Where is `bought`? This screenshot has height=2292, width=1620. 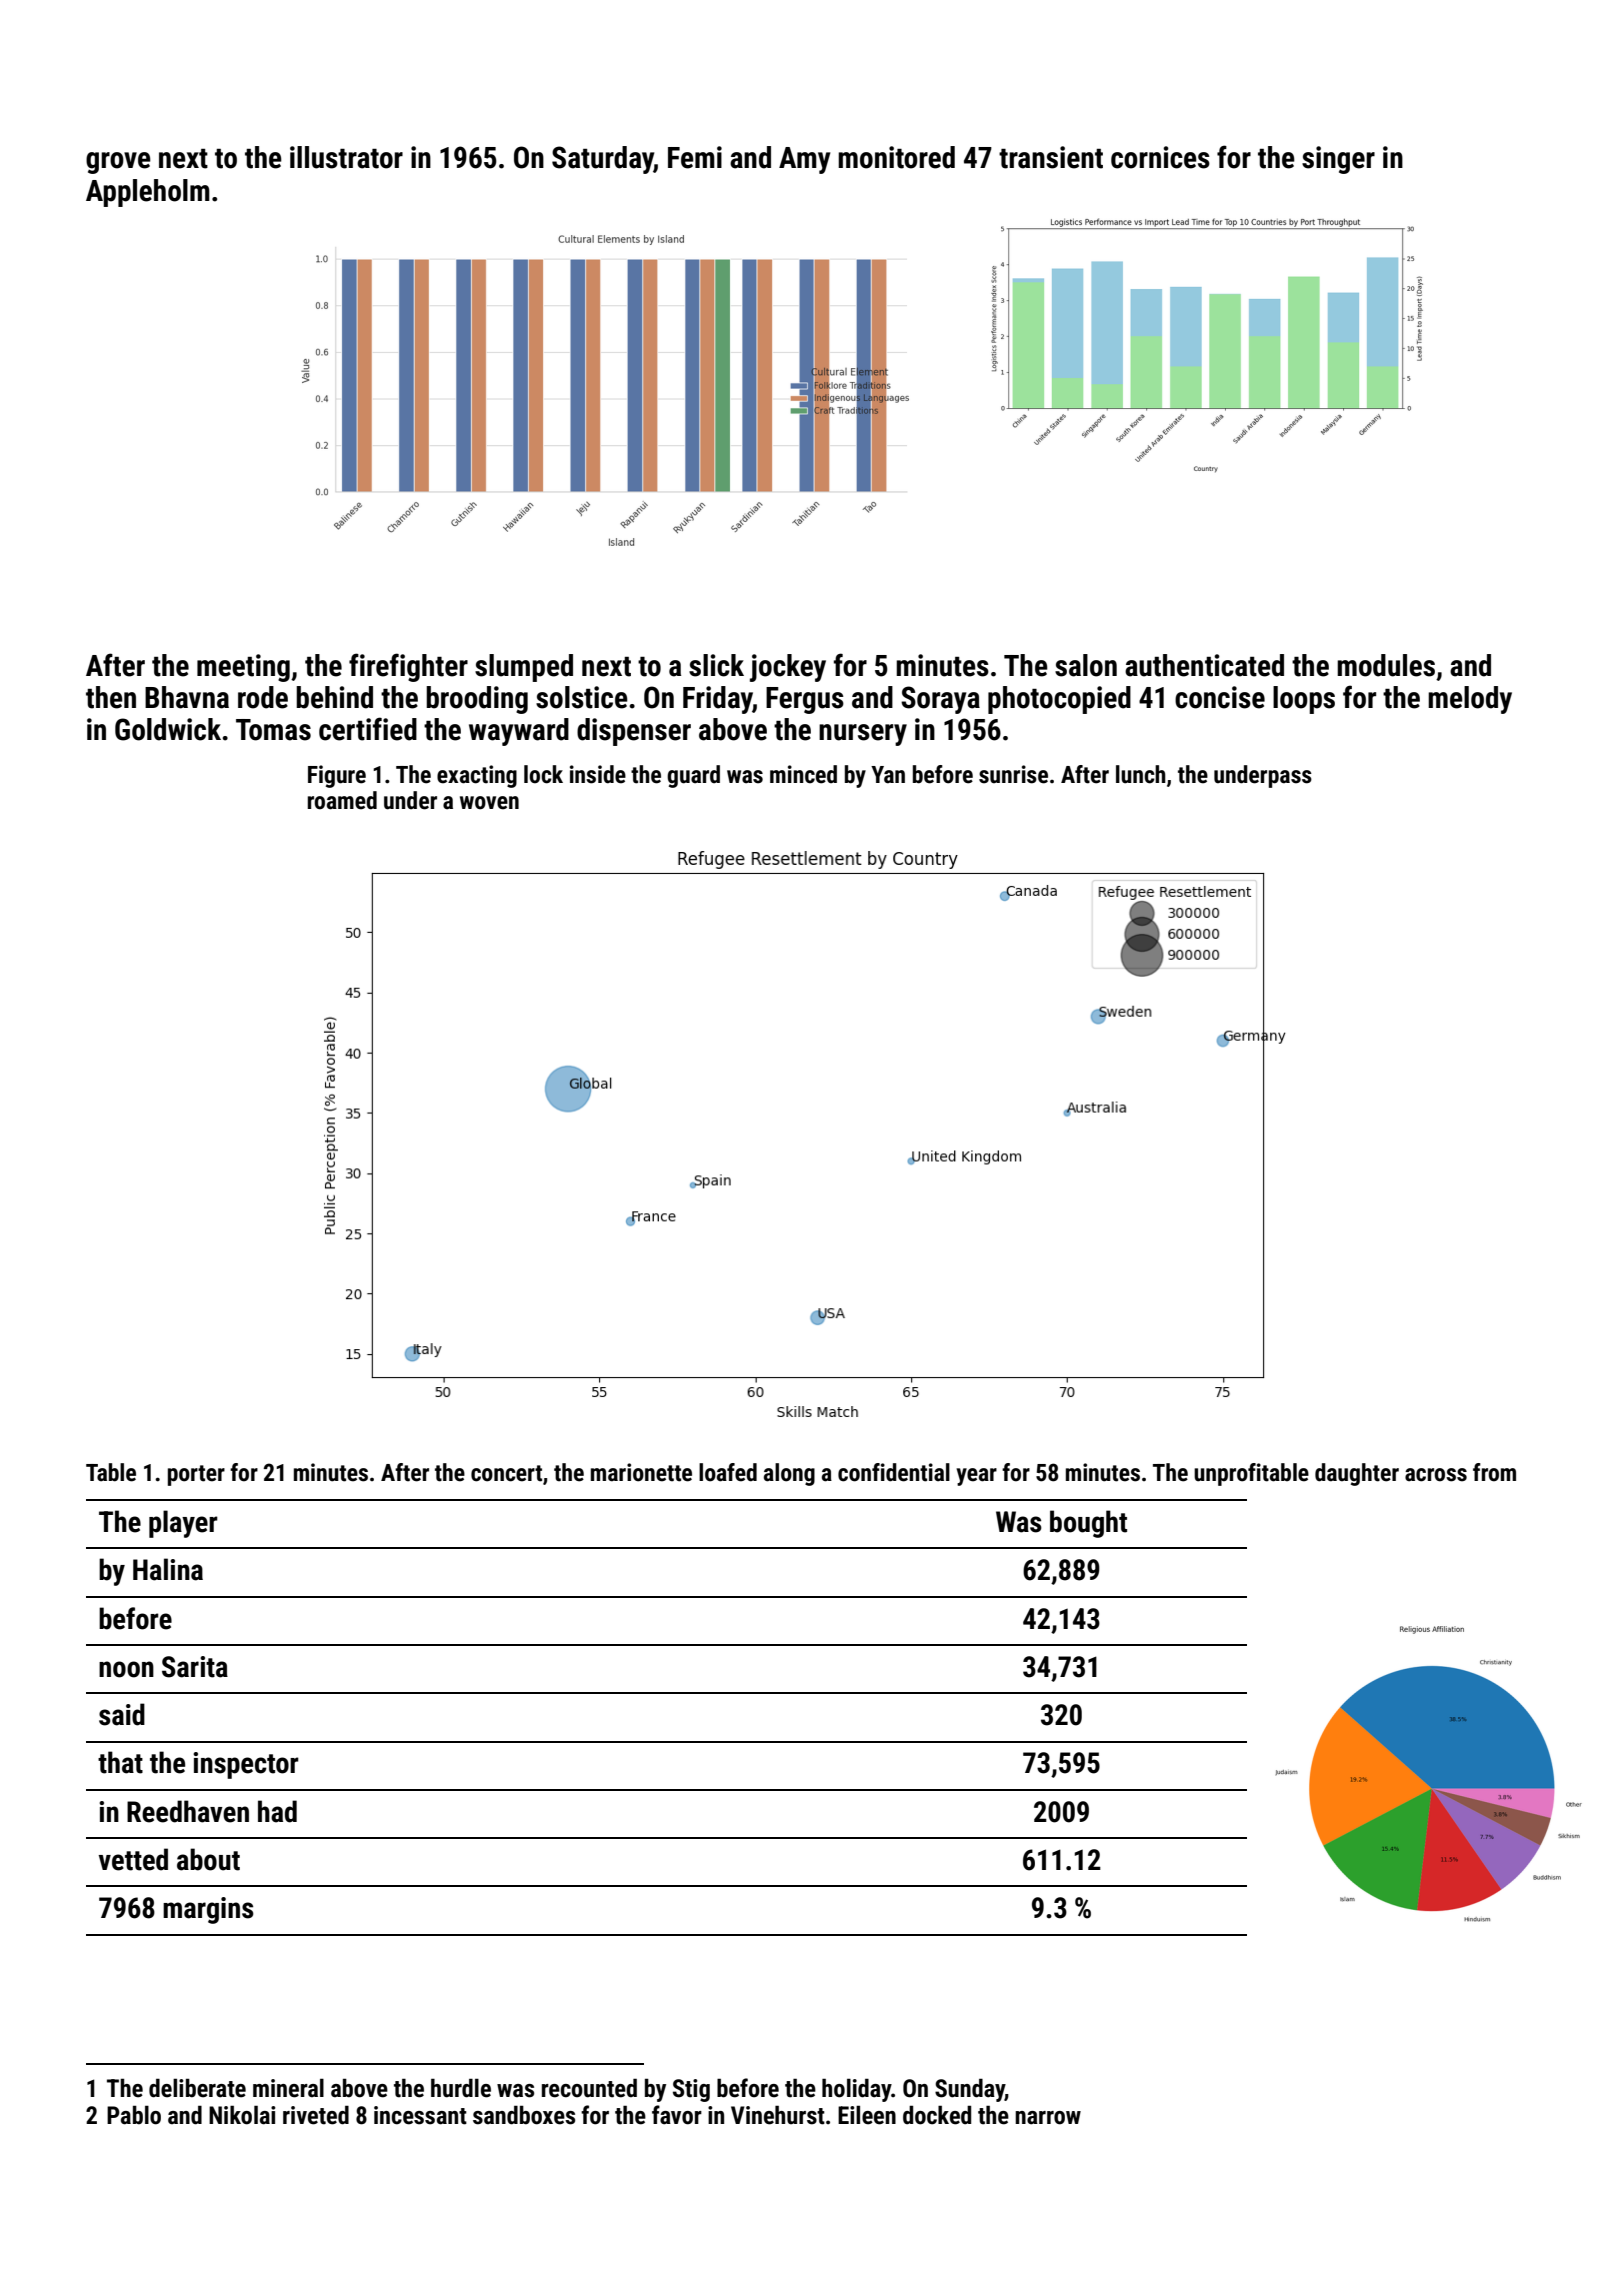 bought is located at coordinates (1088, 1524).
